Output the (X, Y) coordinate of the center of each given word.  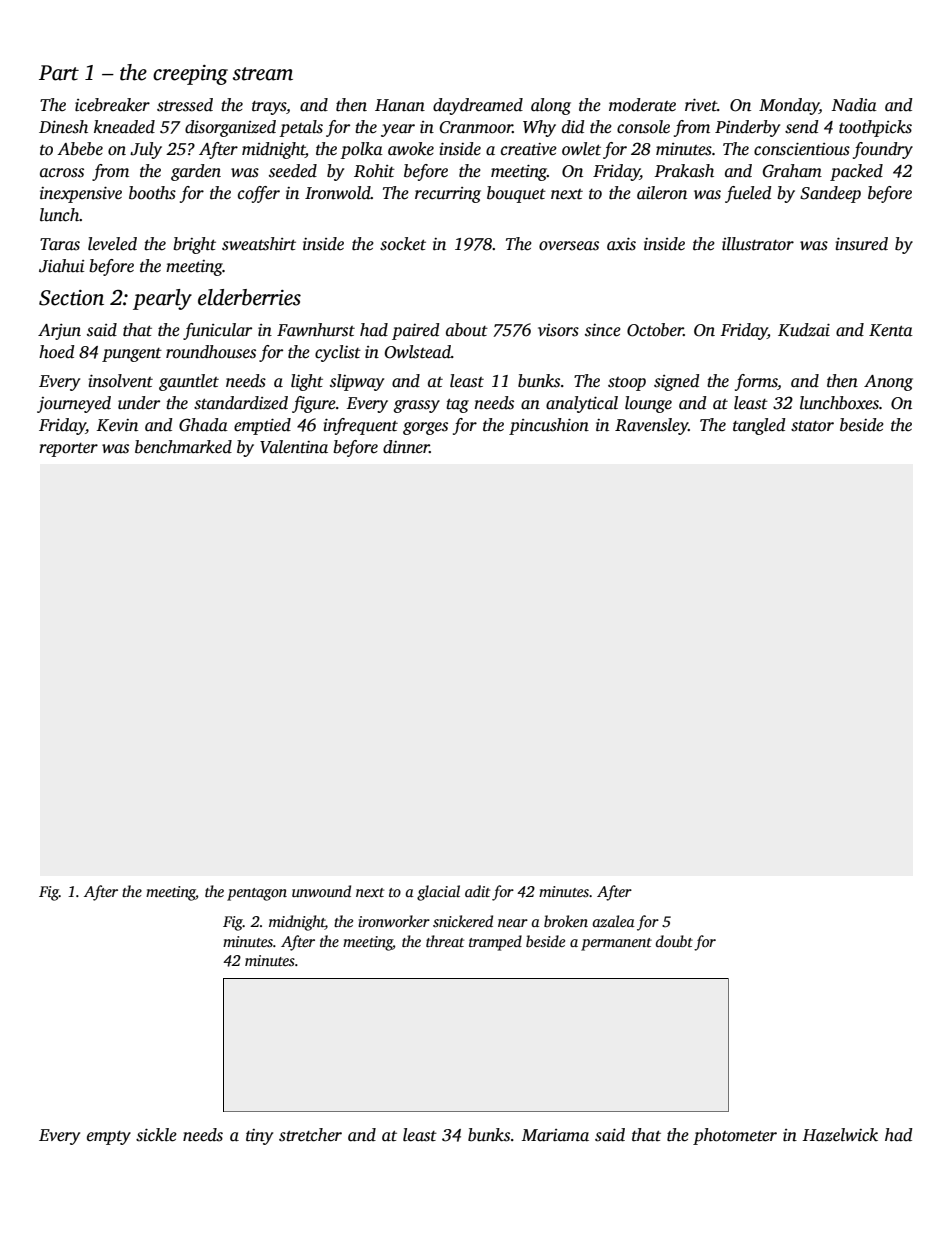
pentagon (257, 894)
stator (812, 426)
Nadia (854, 105)
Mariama (555, 1135)
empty (109, 1138)
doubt (674, 941)
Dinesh (63, 127)
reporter (68, 450)
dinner (406, 447)
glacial (438, 893)
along (551, 106)
